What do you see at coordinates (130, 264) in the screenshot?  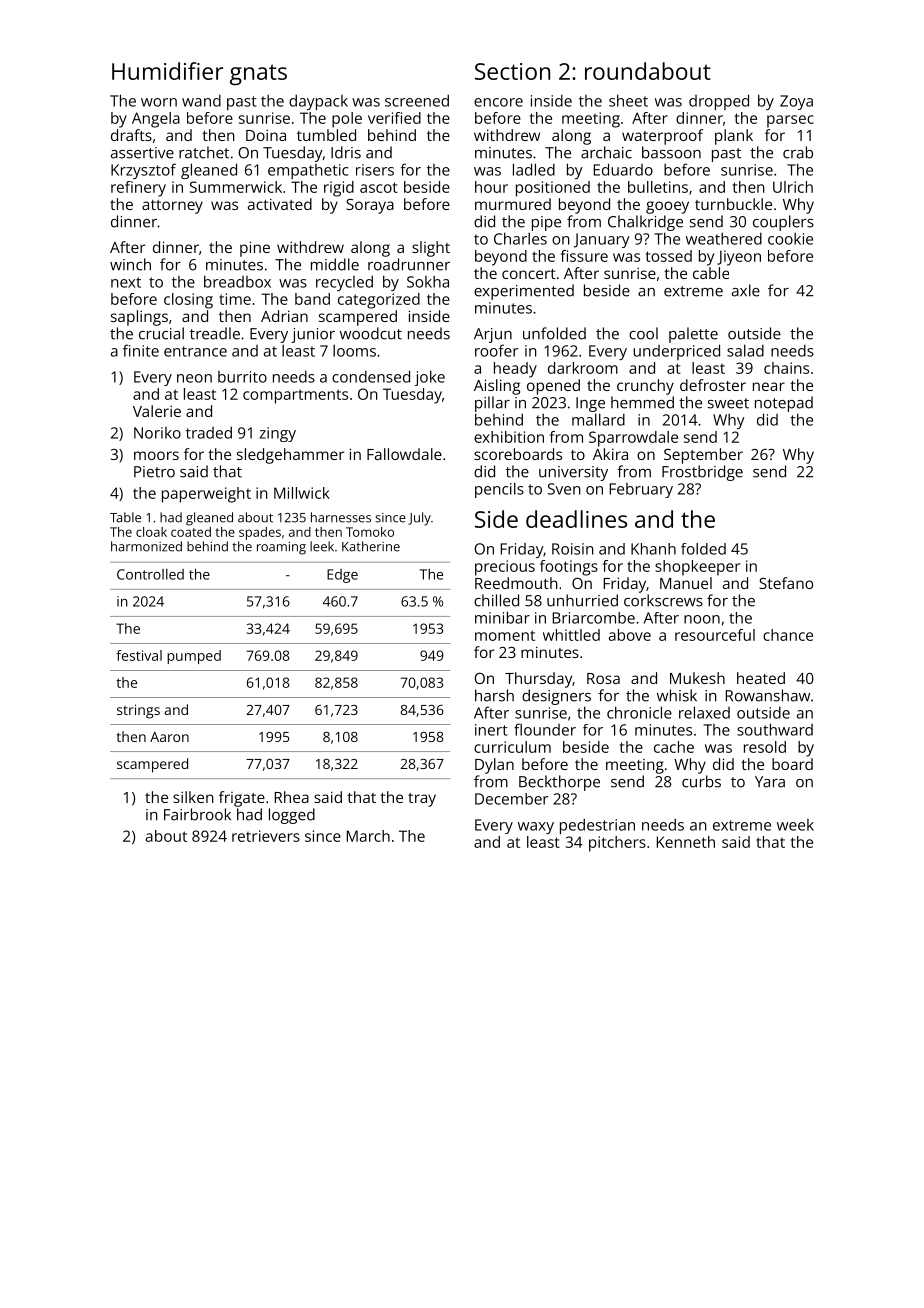 I see `winch` at bounding box center [130, 264].
